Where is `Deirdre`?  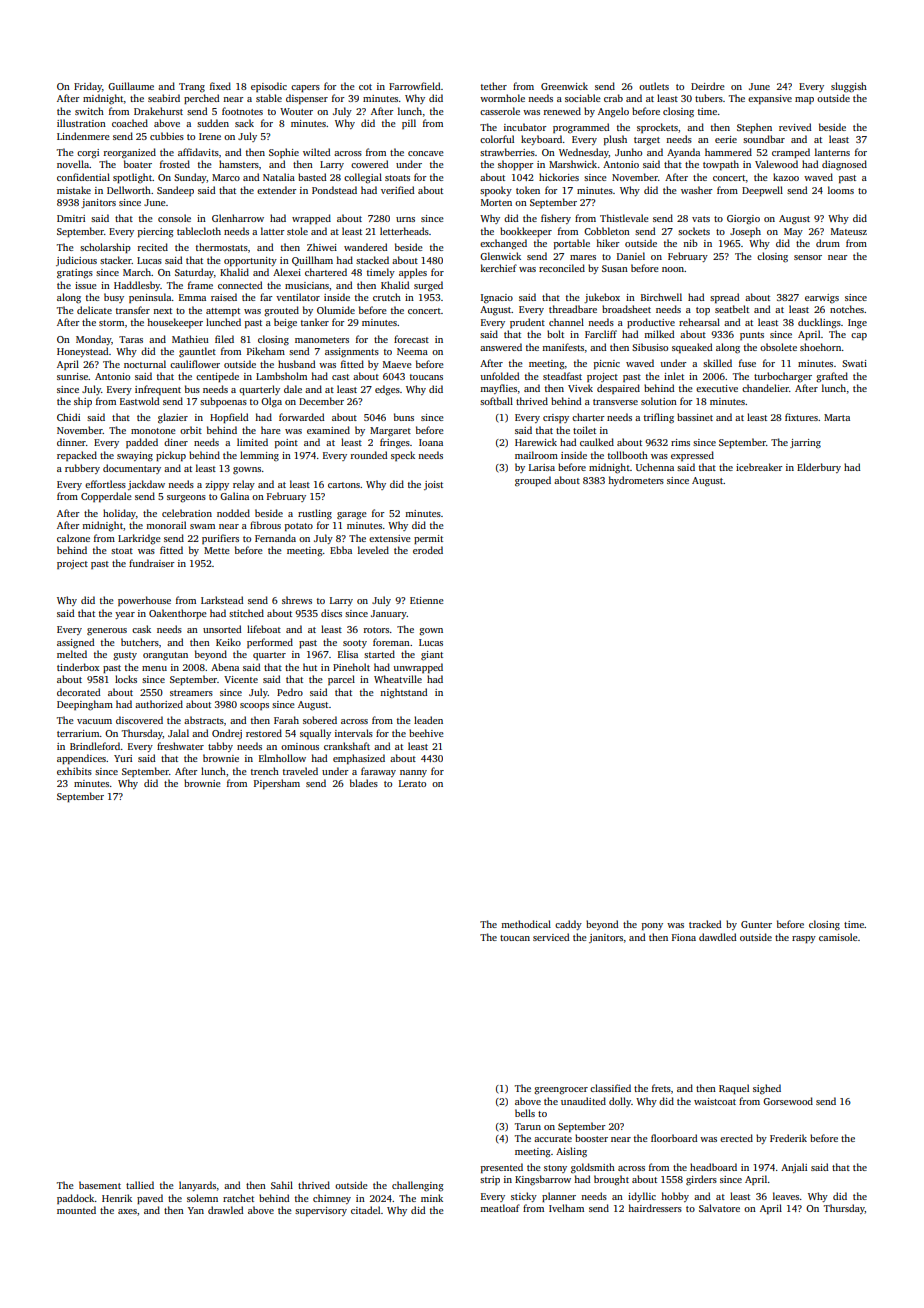
Deirdre is located at coordinates (708, 86).
